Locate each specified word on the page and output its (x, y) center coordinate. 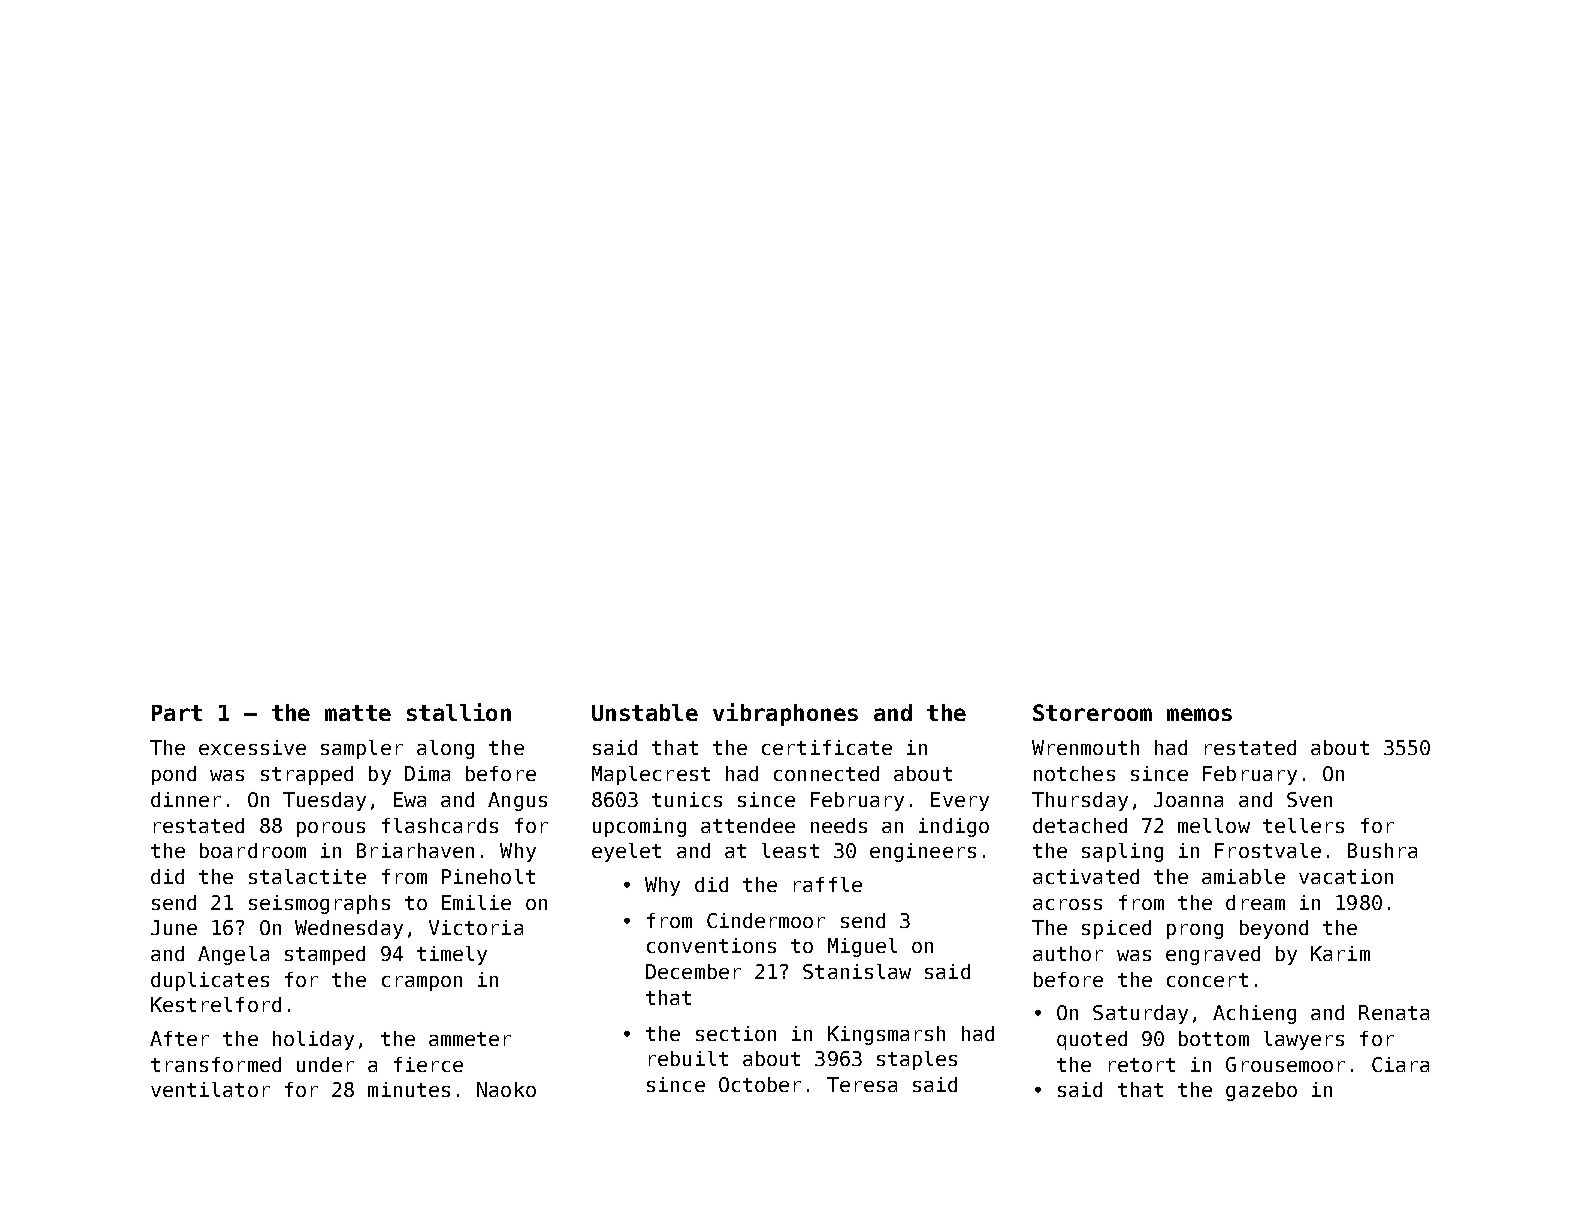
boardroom (253, 850)
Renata (1394, 1012)
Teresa (862, 1084)
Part (177, 713)
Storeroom (1092, 712)
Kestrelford (216, 1004)
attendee (748, 825)
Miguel (862, 947)
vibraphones (785, 714)
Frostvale (1268, 850)
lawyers (1304, 1040)
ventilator (210, 1089)
